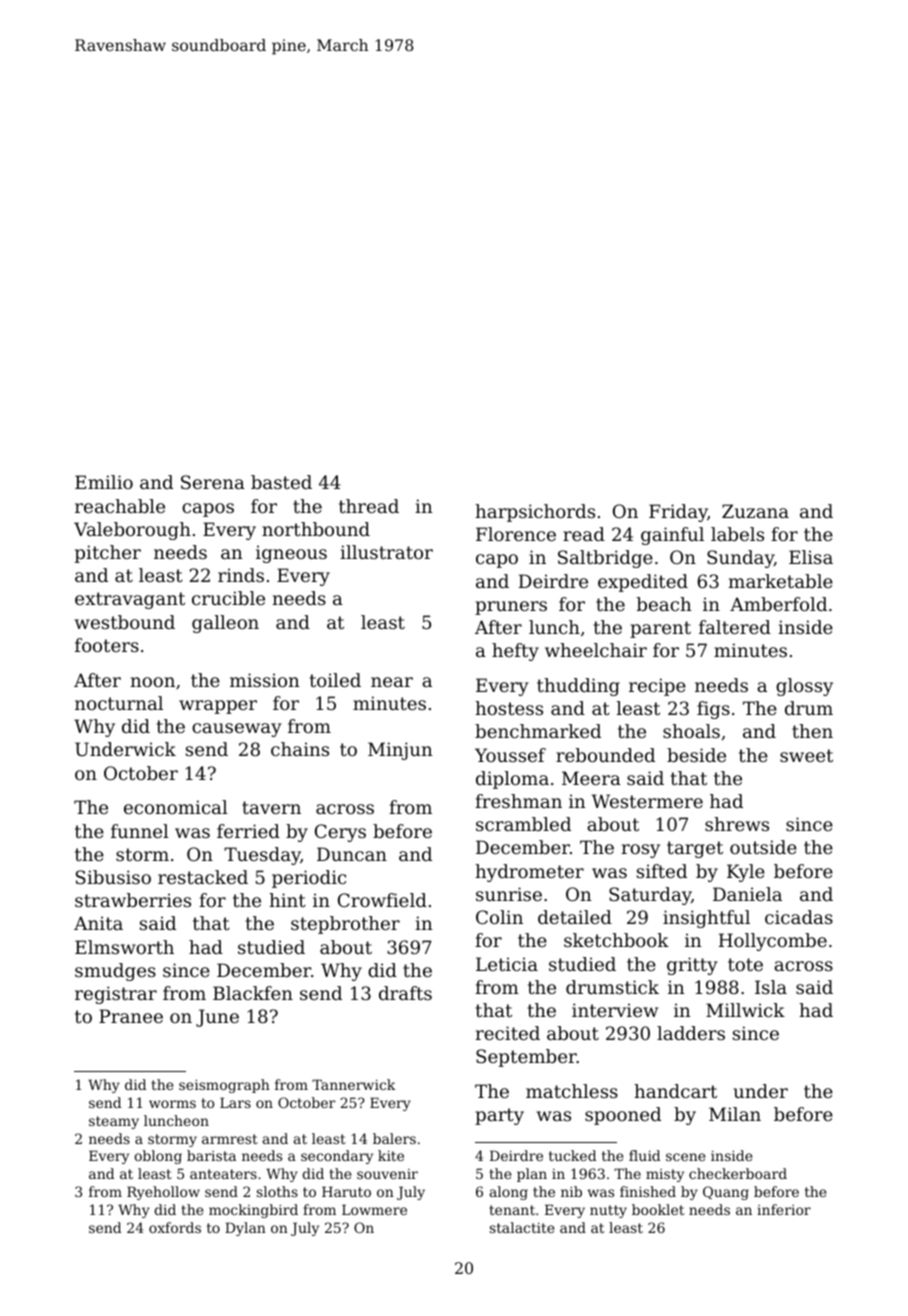 The image size is (908, 1316). What do you see at coordinates (104, 482) in the screenshot?
I see `Emilio` at bounding box center [104, 482].
